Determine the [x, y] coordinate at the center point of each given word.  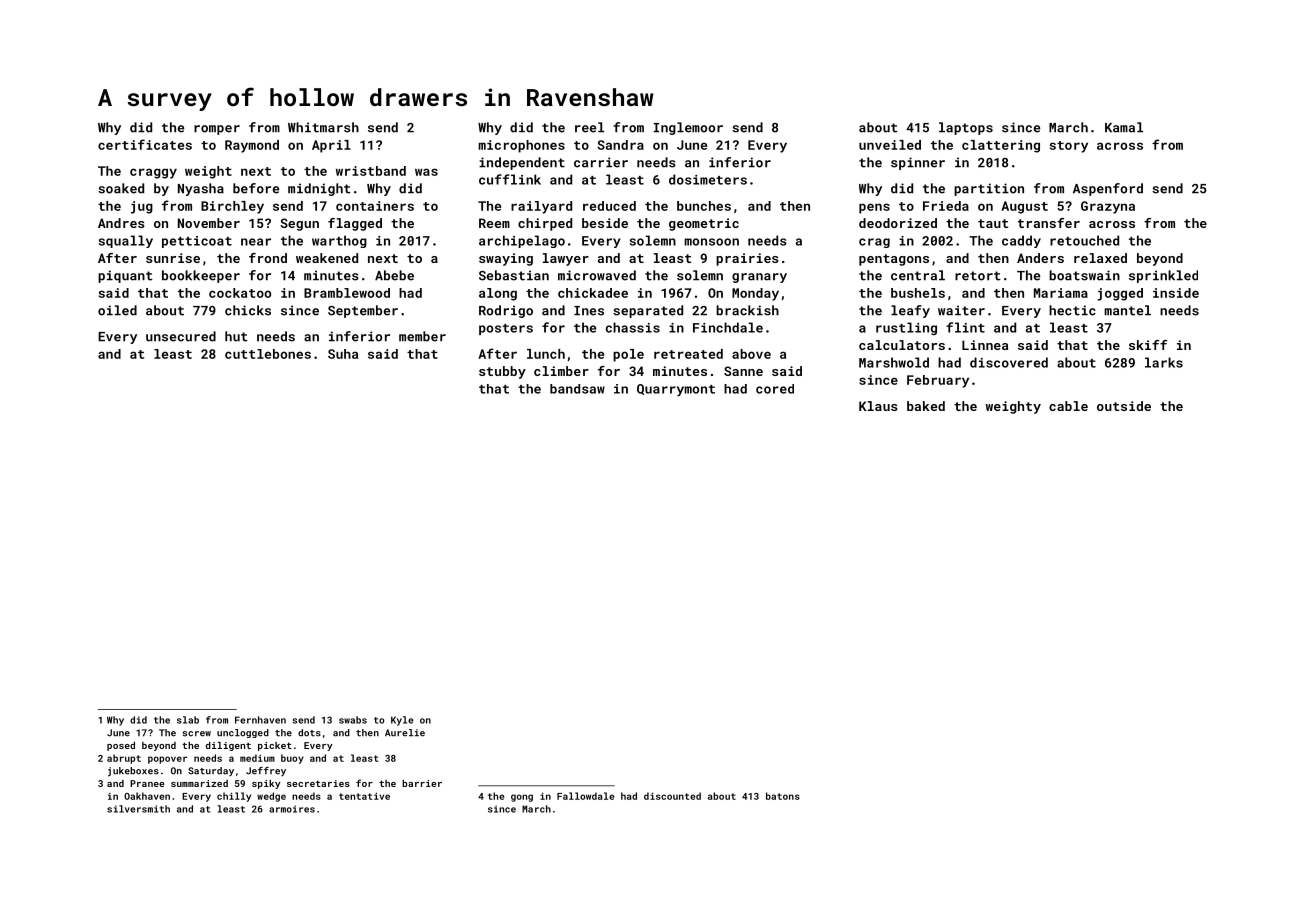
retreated [688, 354]
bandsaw [577, 389]
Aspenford [1108, 189]
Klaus [878, 406]
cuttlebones [268, 354]
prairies [747, 259]
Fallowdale [585, 796]
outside [1124, 406]
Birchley [232, 207]
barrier [422, 783]
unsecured [181, 336]
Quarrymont [676, 390]
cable [1068, 406]
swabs [353, 720]
